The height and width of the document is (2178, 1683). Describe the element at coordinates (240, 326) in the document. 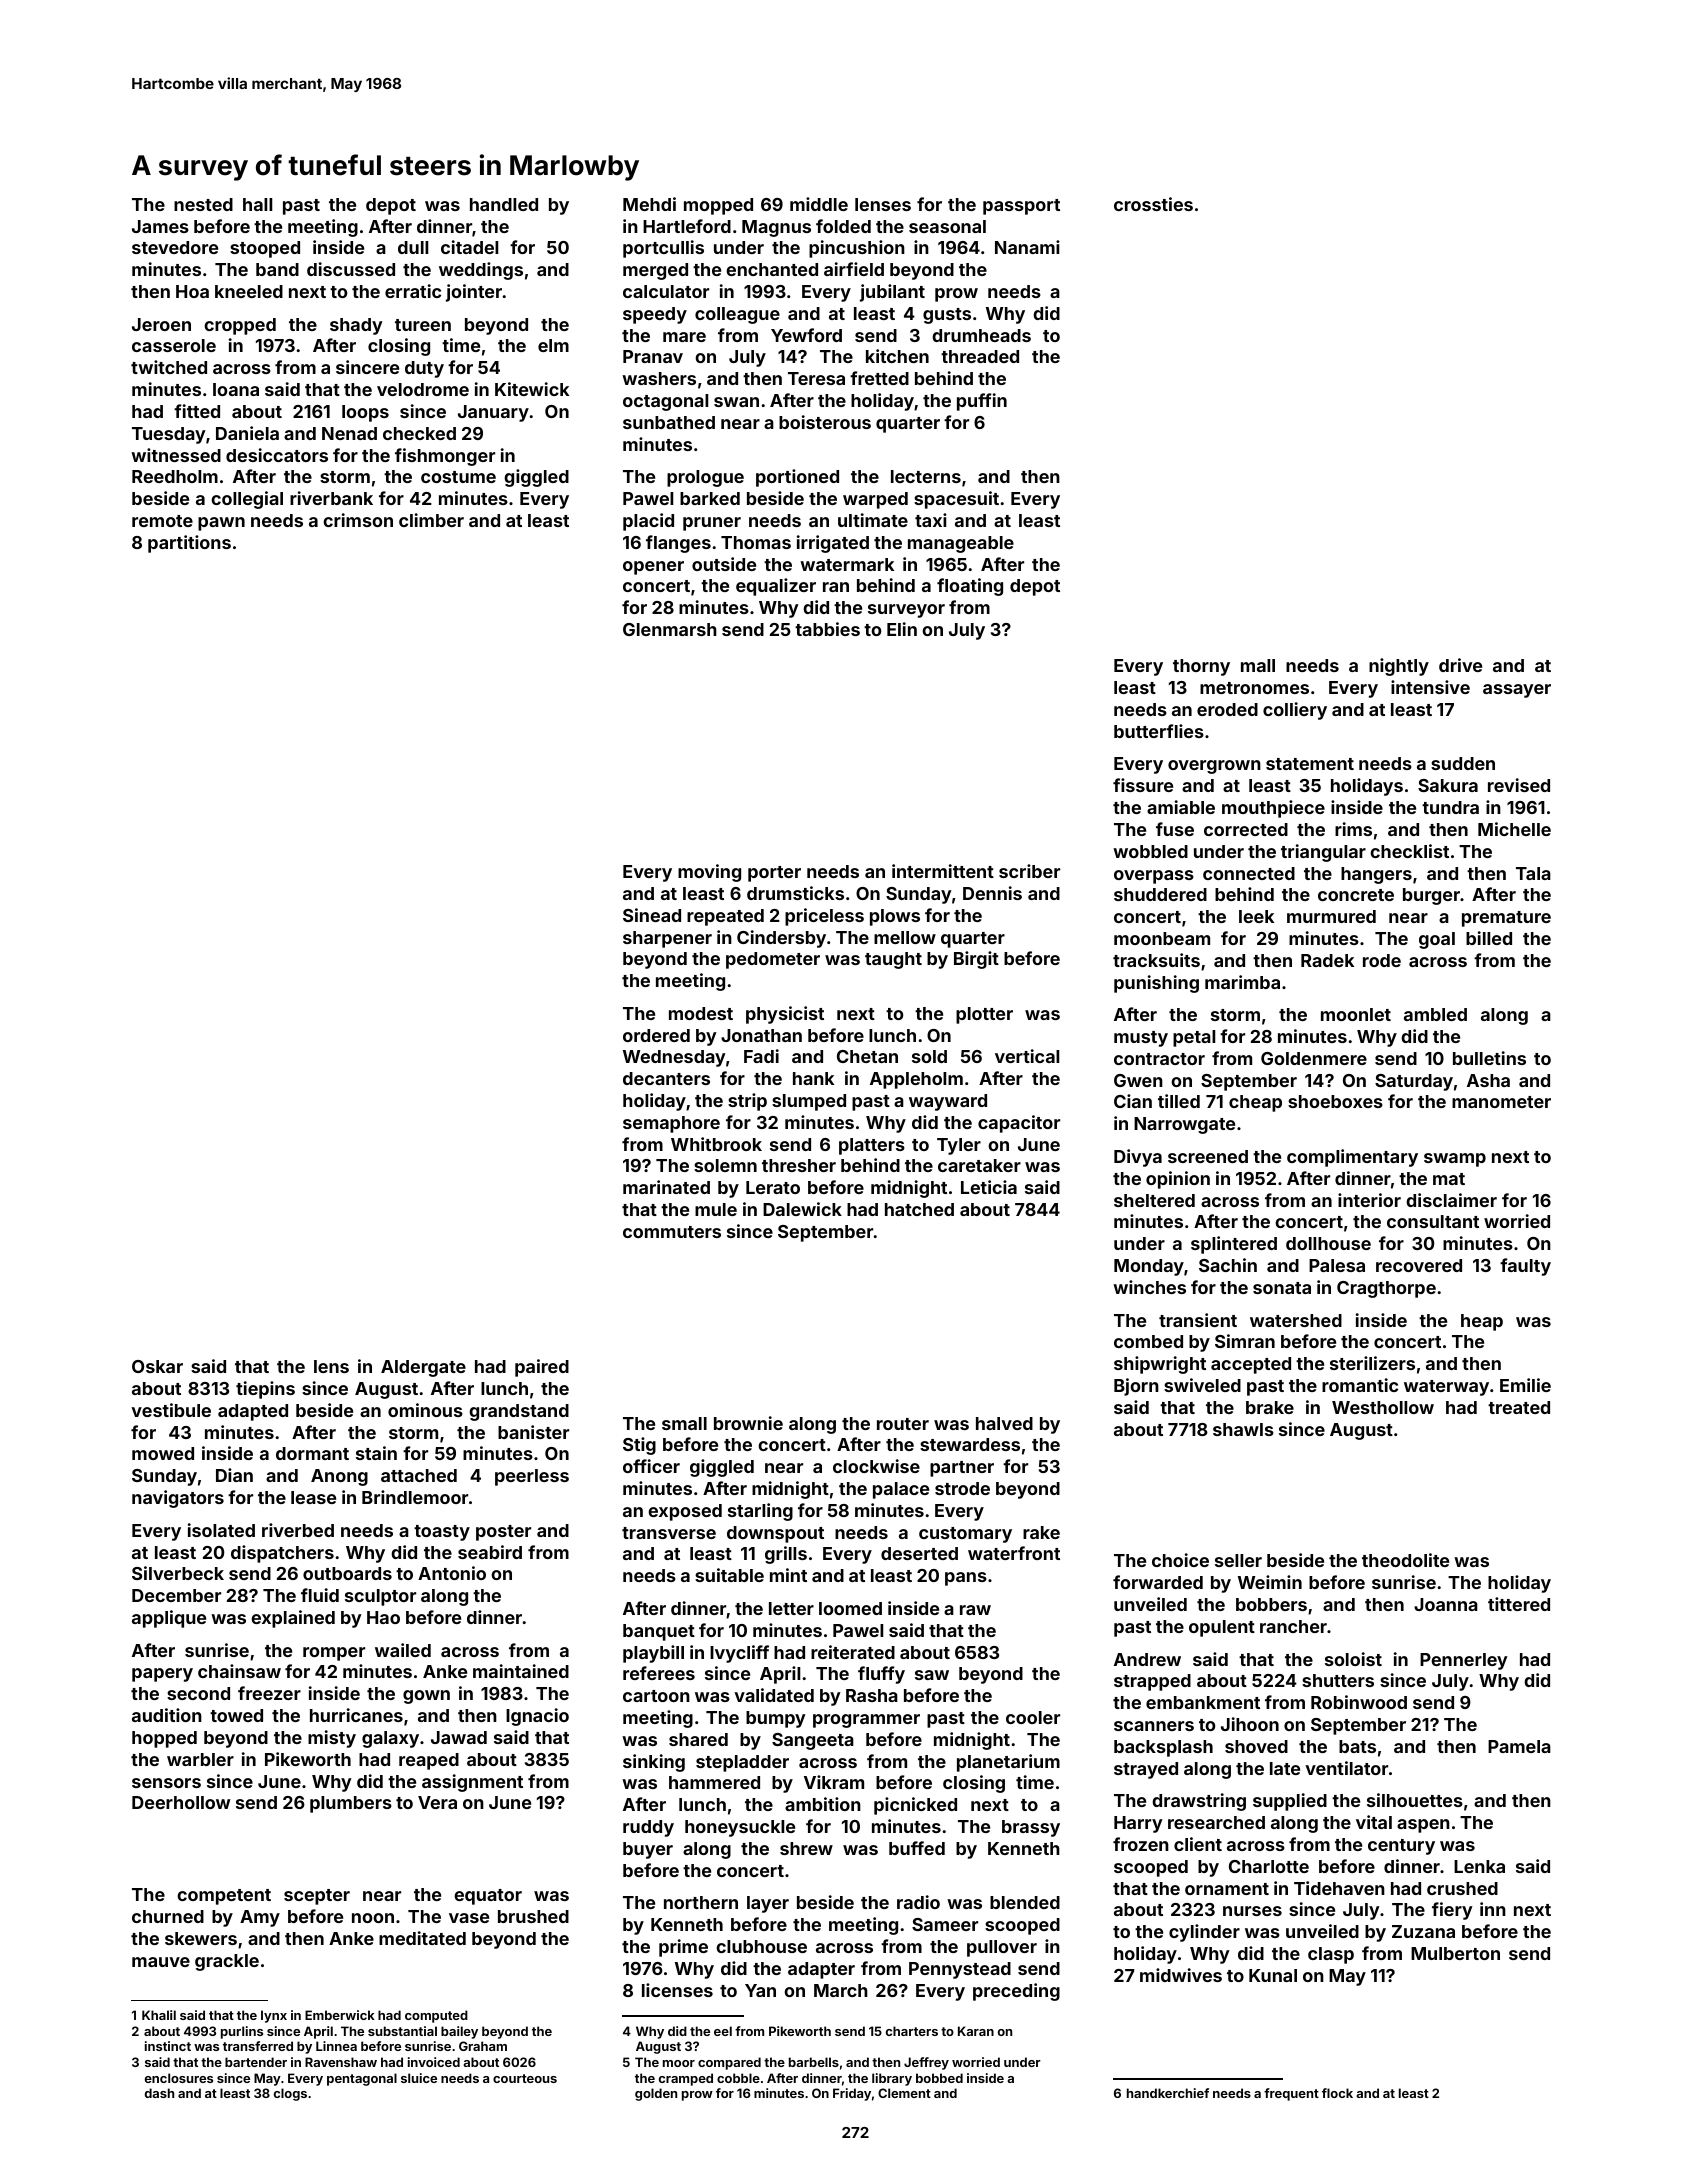

I see `cropped` at that location.
